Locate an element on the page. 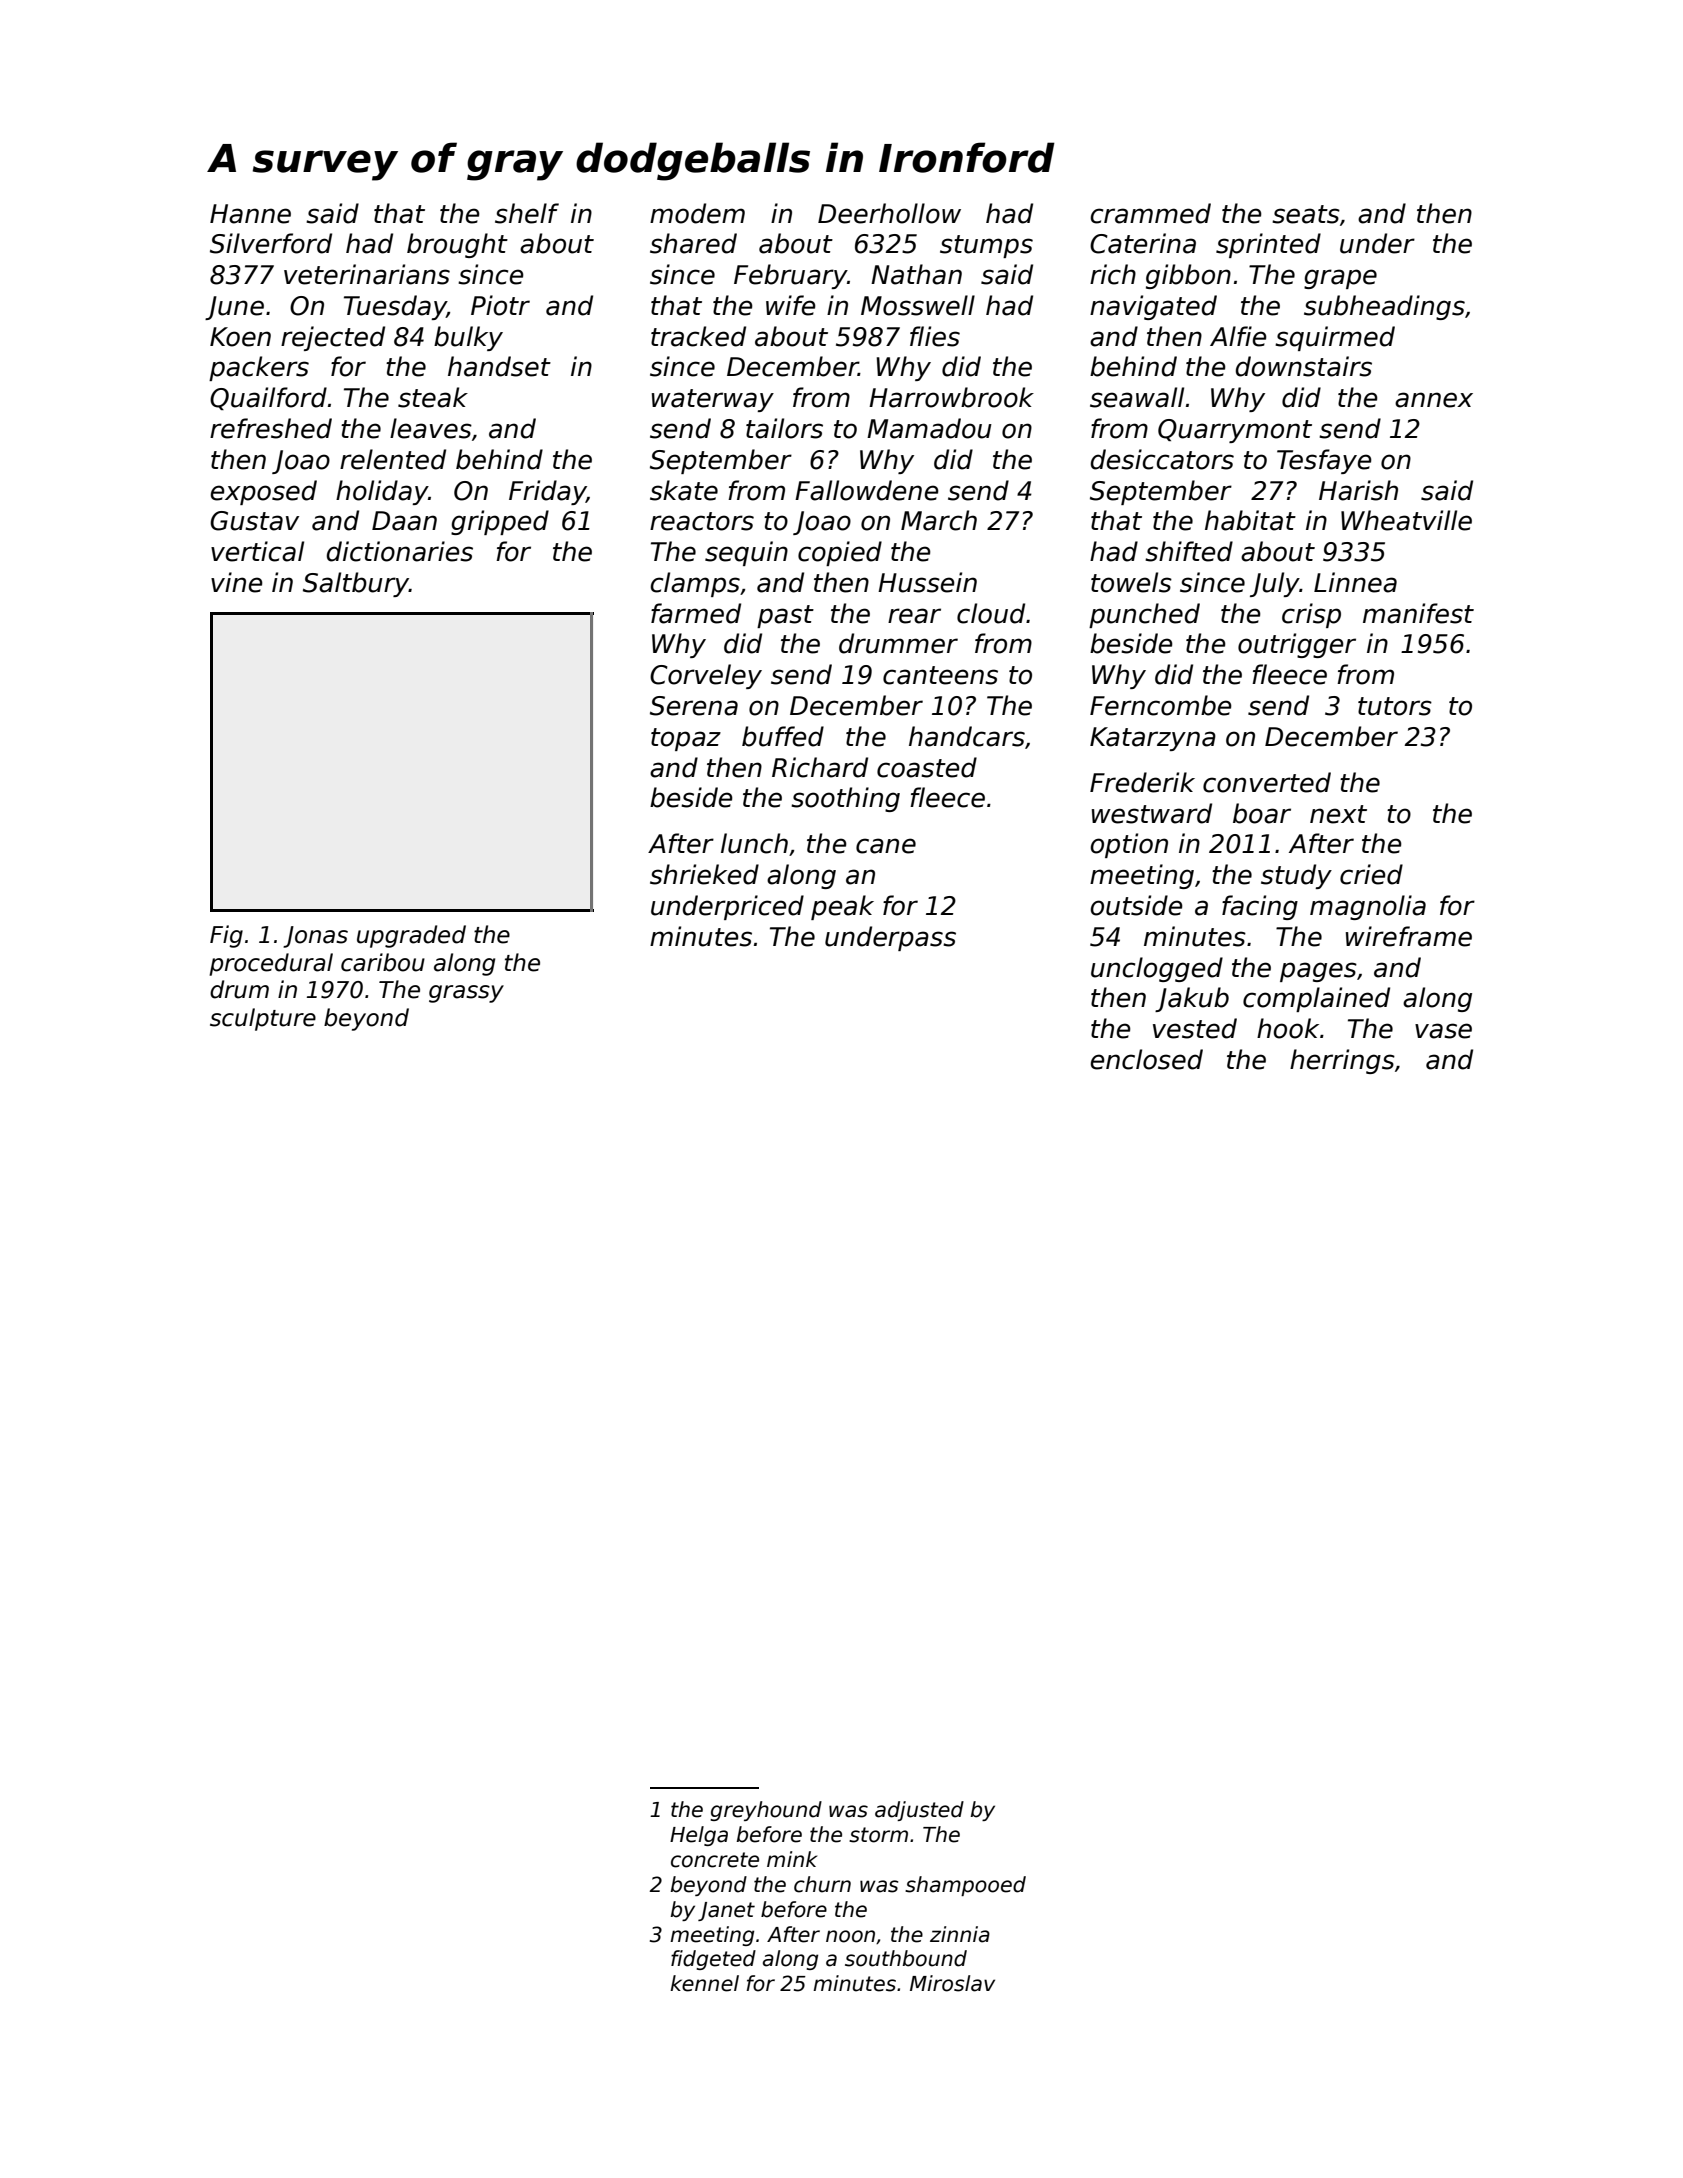  magnolia is located at coordinates (1368, 907).
